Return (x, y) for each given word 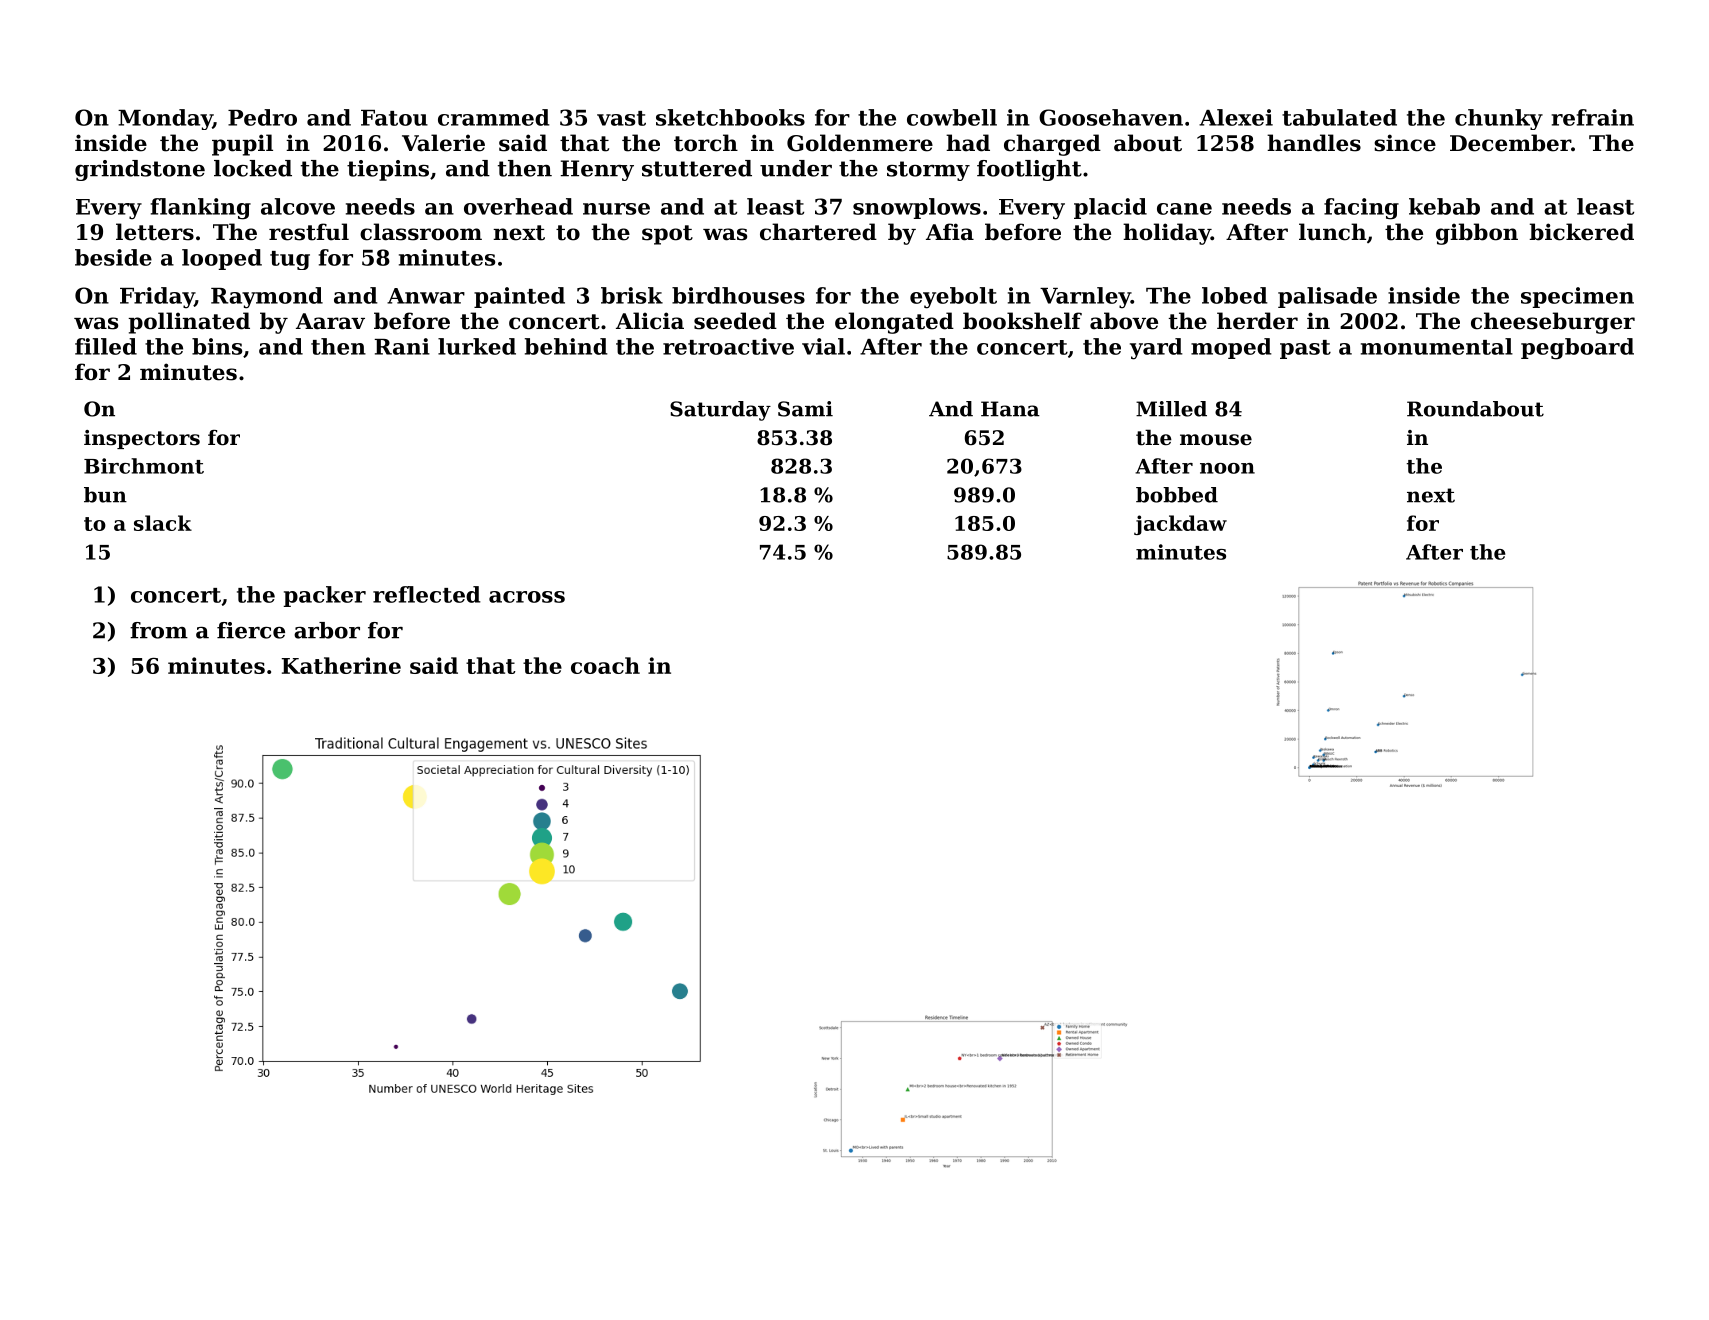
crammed (494, 117)
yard (1156, 349)
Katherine (341, 665)
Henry (597, 170)
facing (1361, 209)
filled (106, 346)
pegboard (1577, 349)
